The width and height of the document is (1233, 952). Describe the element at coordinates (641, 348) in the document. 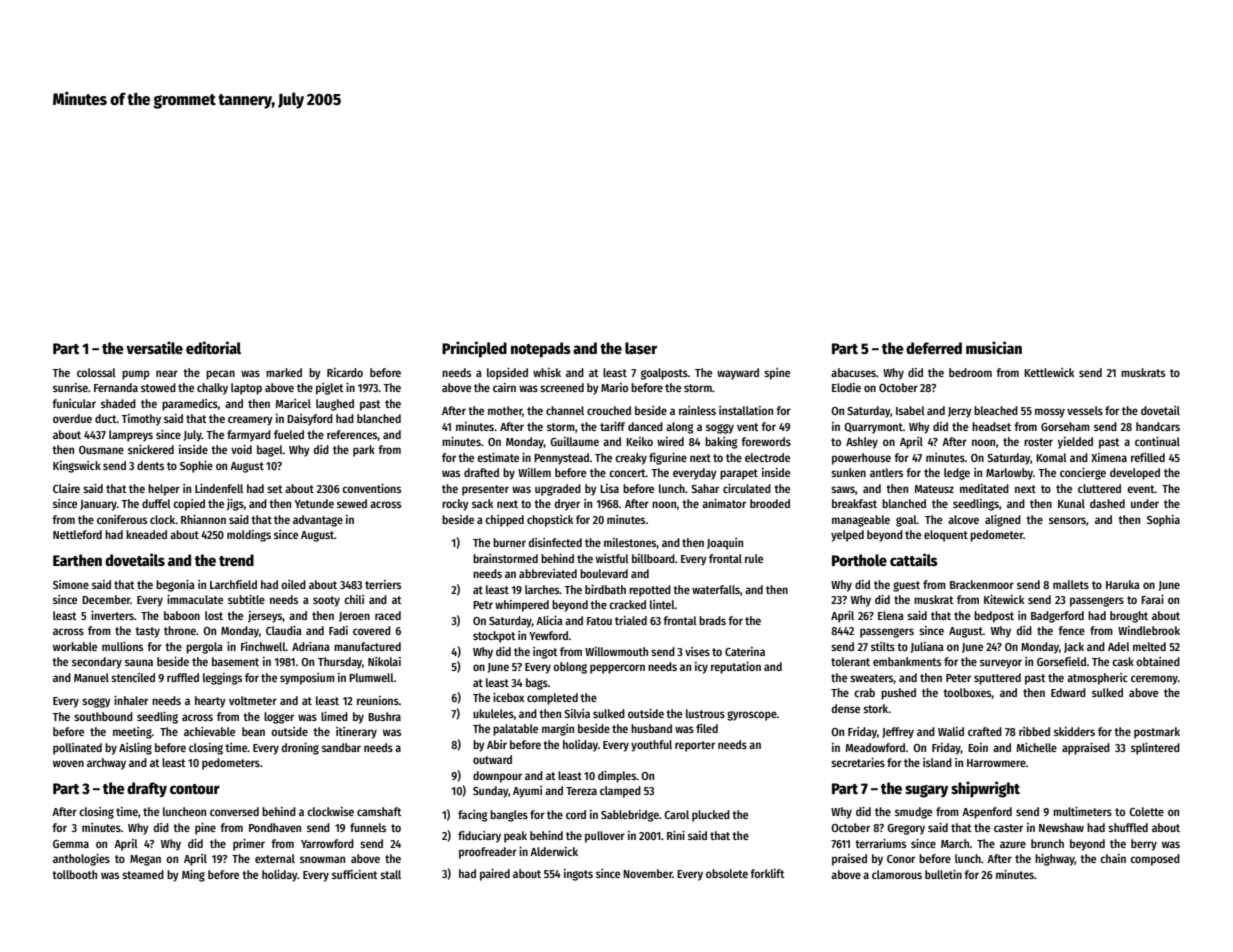

I see `laser` at that location.
